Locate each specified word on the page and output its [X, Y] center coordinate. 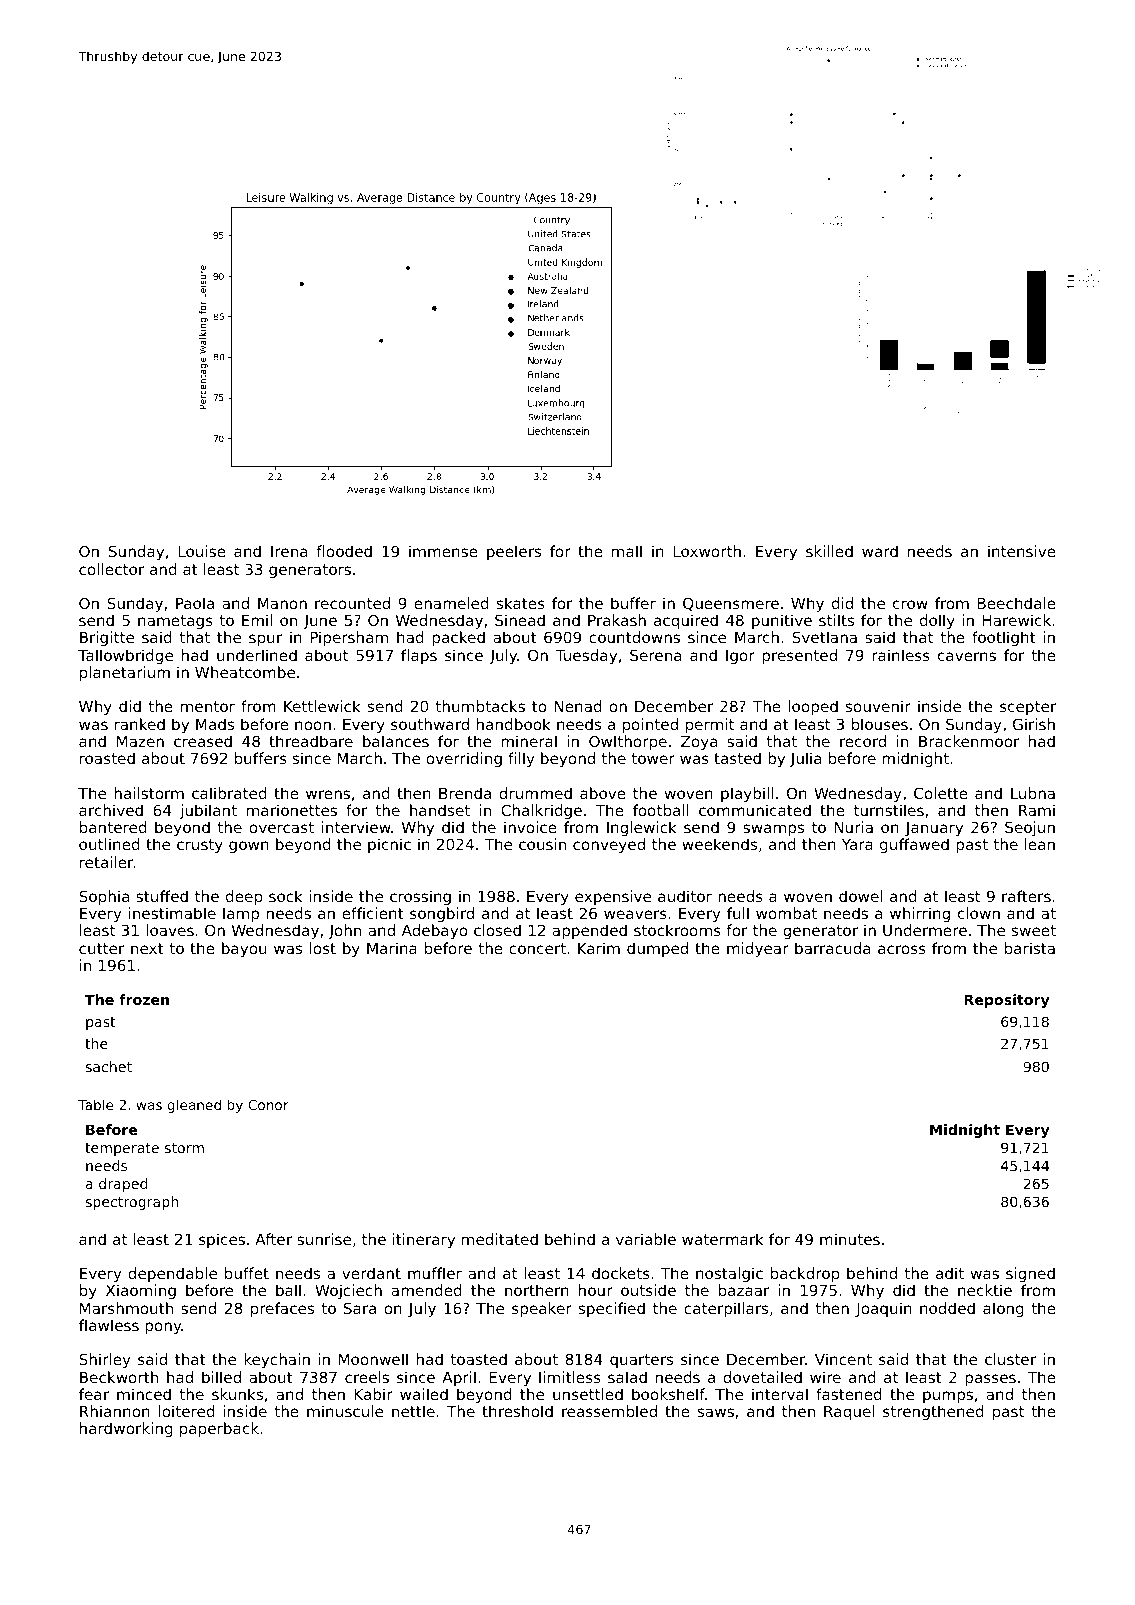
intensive [1022, 551]
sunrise [324, 1239]
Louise [202, 551]
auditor [685, 896]
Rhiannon [115, 1411]
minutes [850, 1239]
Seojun [1030, 828]
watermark [723, 1239]
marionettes [292, 810]
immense [443, 551]
